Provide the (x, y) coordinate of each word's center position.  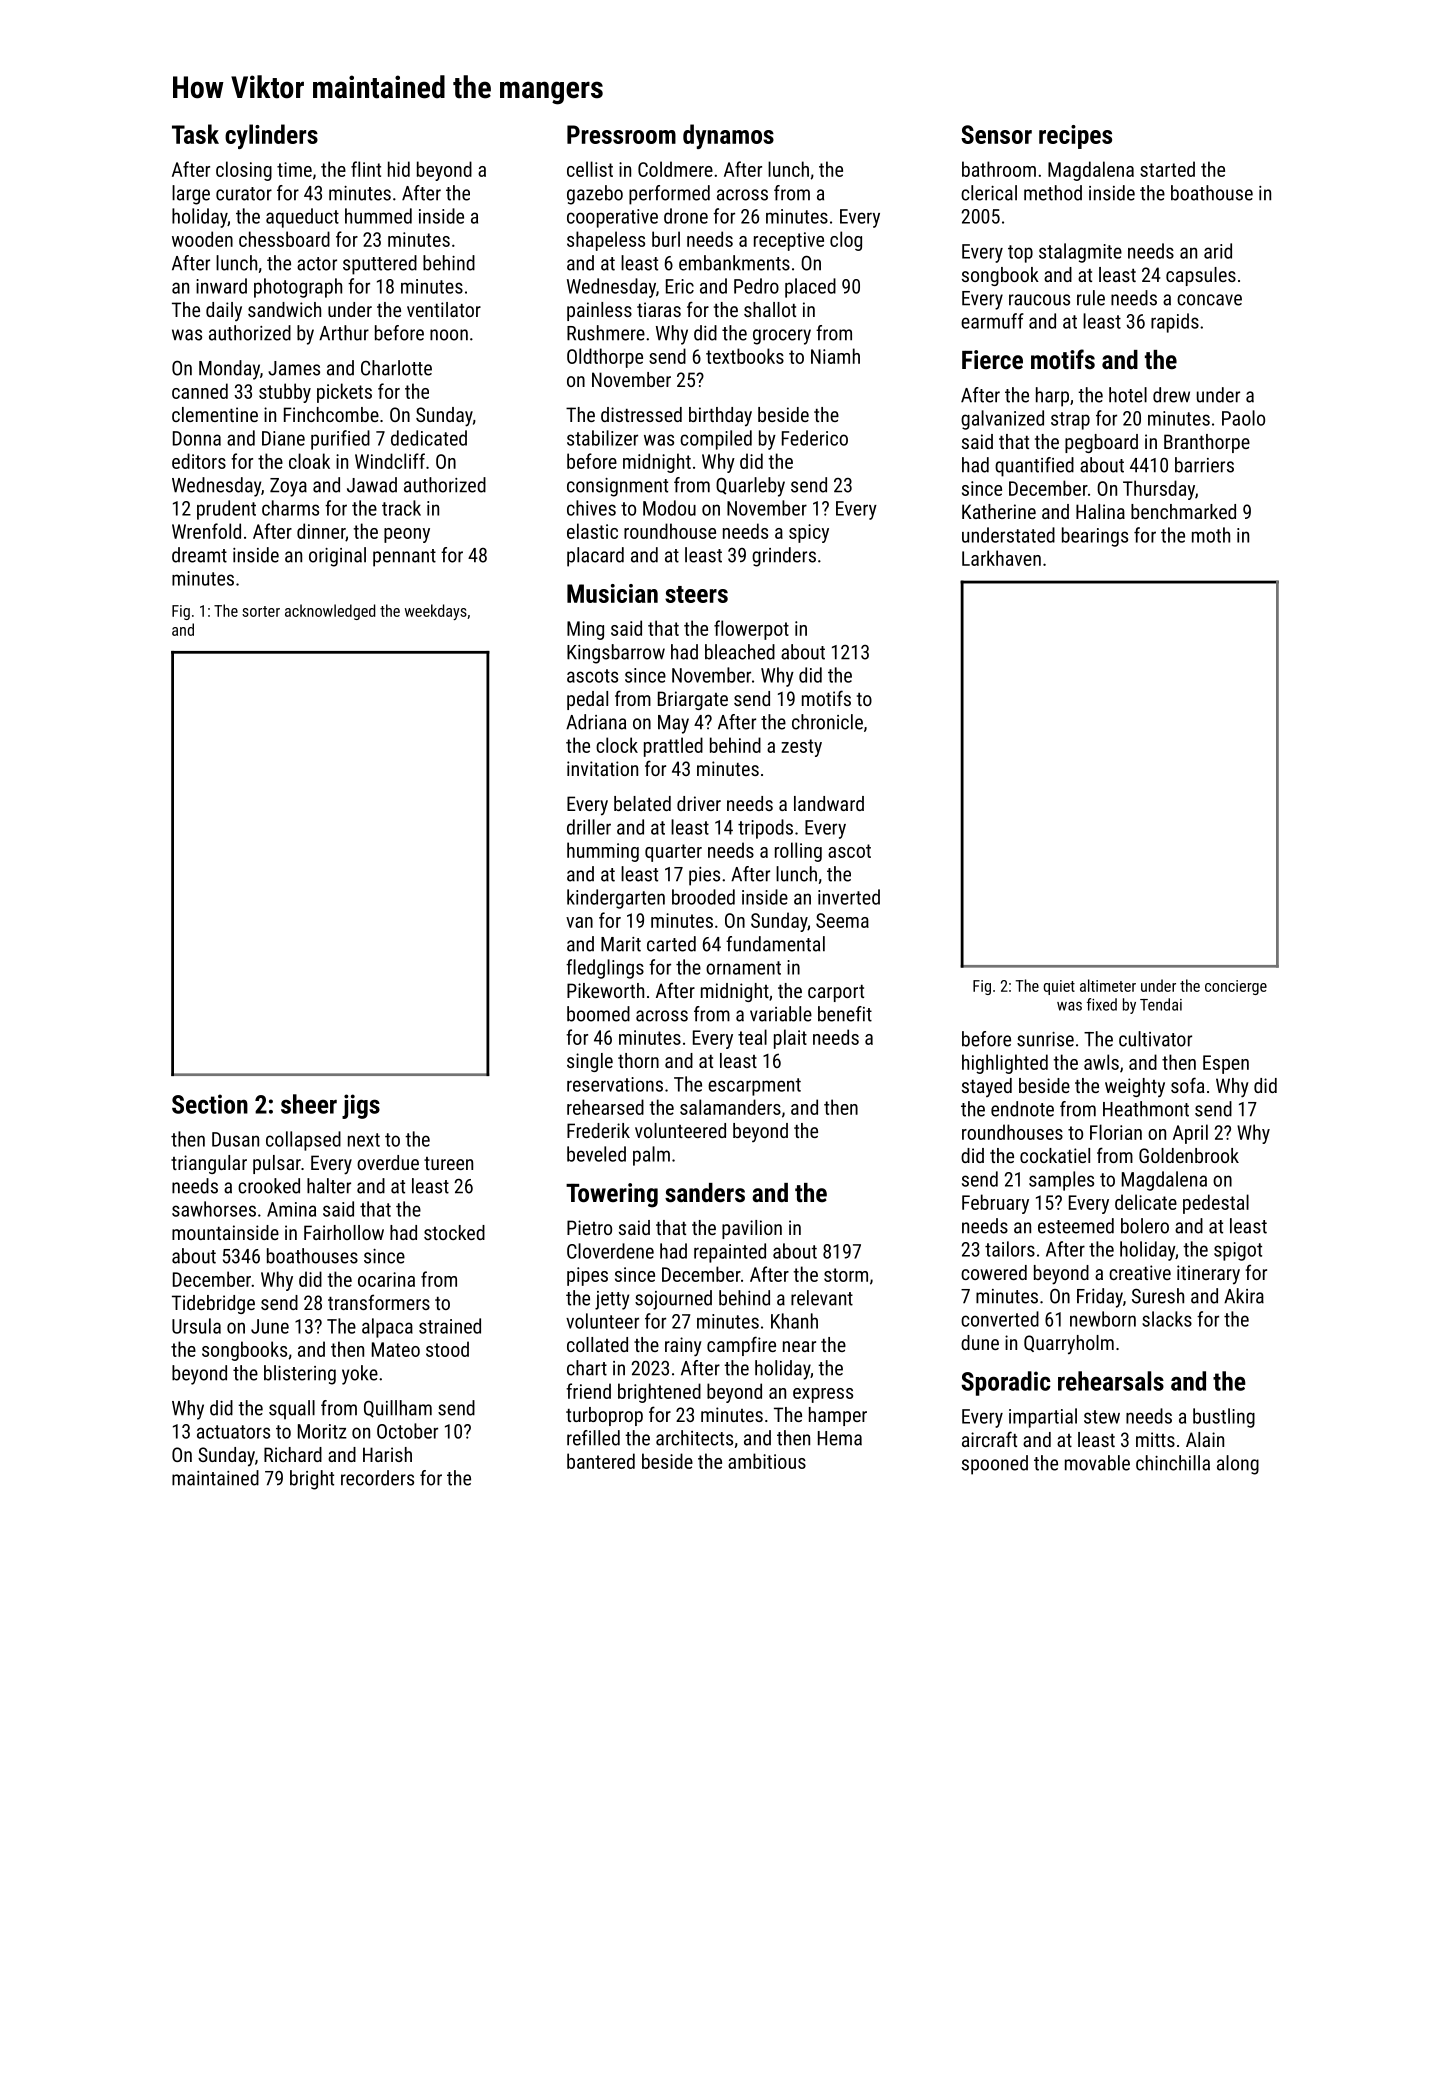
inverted (849, 897)
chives (591, 508)
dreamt (199, 555)
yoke (360, 1375)
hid (399, 169)
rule (1091, 298)
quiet (1059, 987)
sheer (309, 1104)
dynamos (728, 136)
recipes (1075, 137)
